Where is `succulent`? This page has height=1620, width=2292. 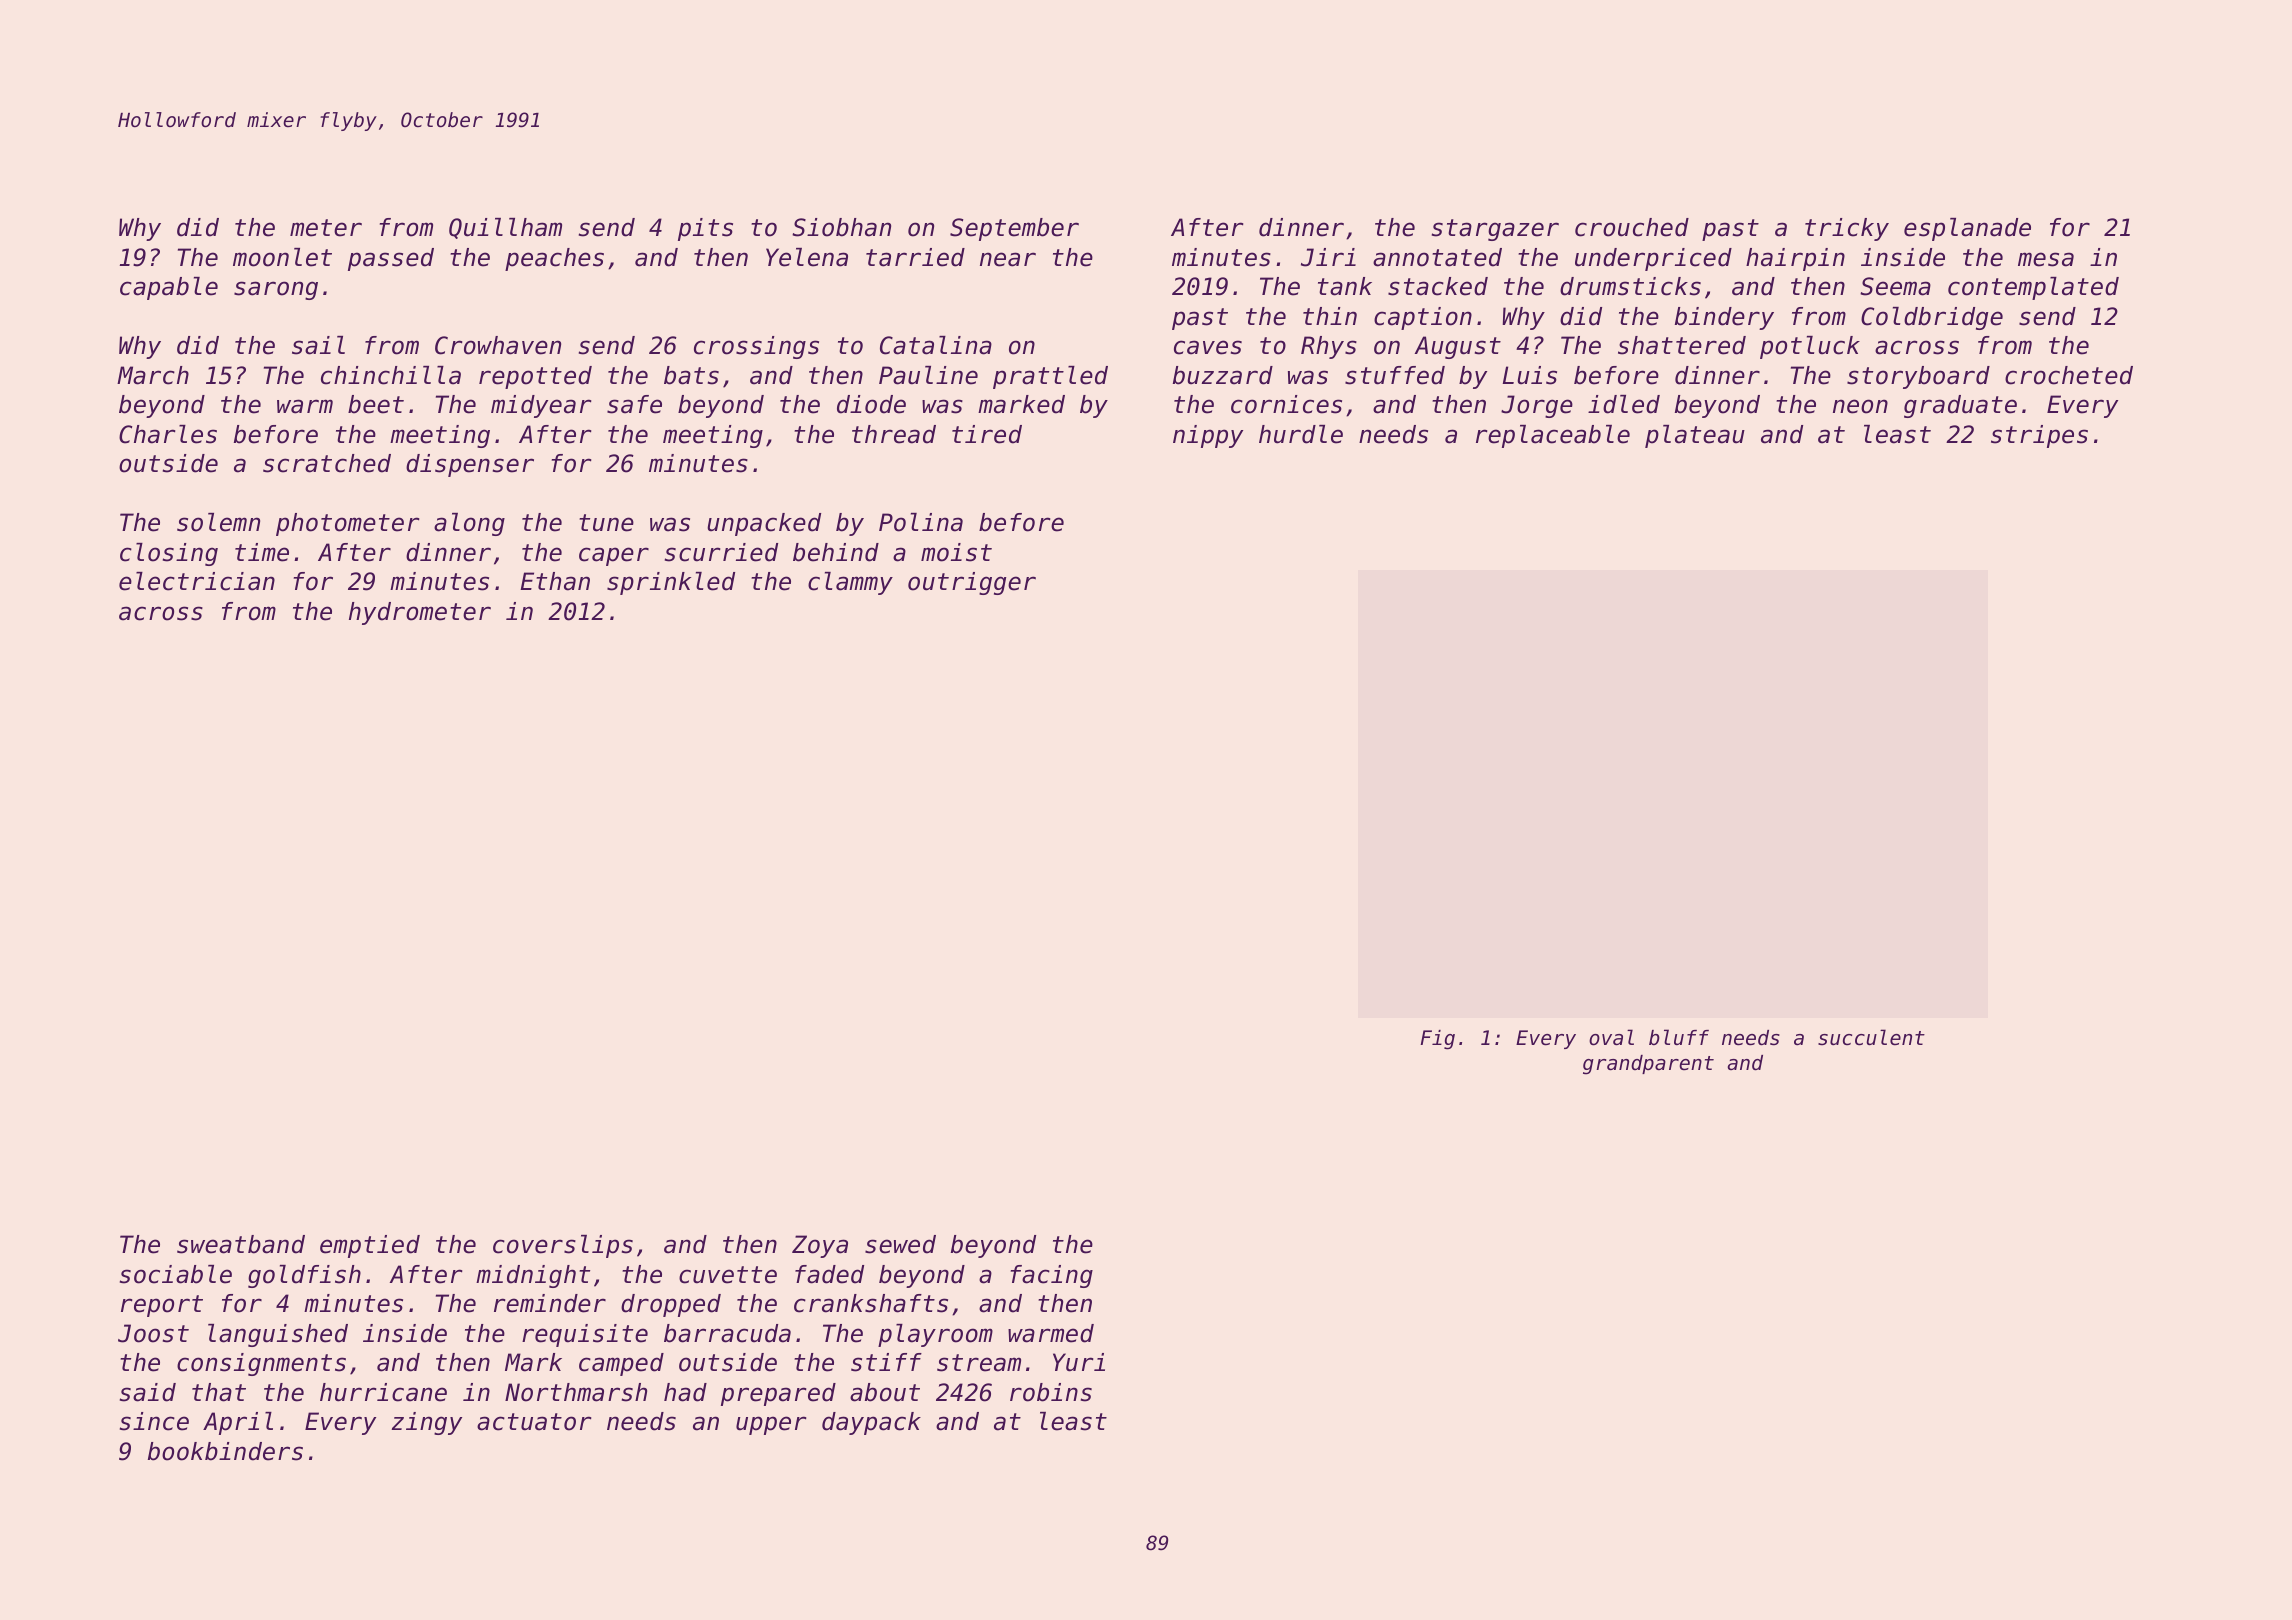 succulent is located at coordinates (1871, 1037).
